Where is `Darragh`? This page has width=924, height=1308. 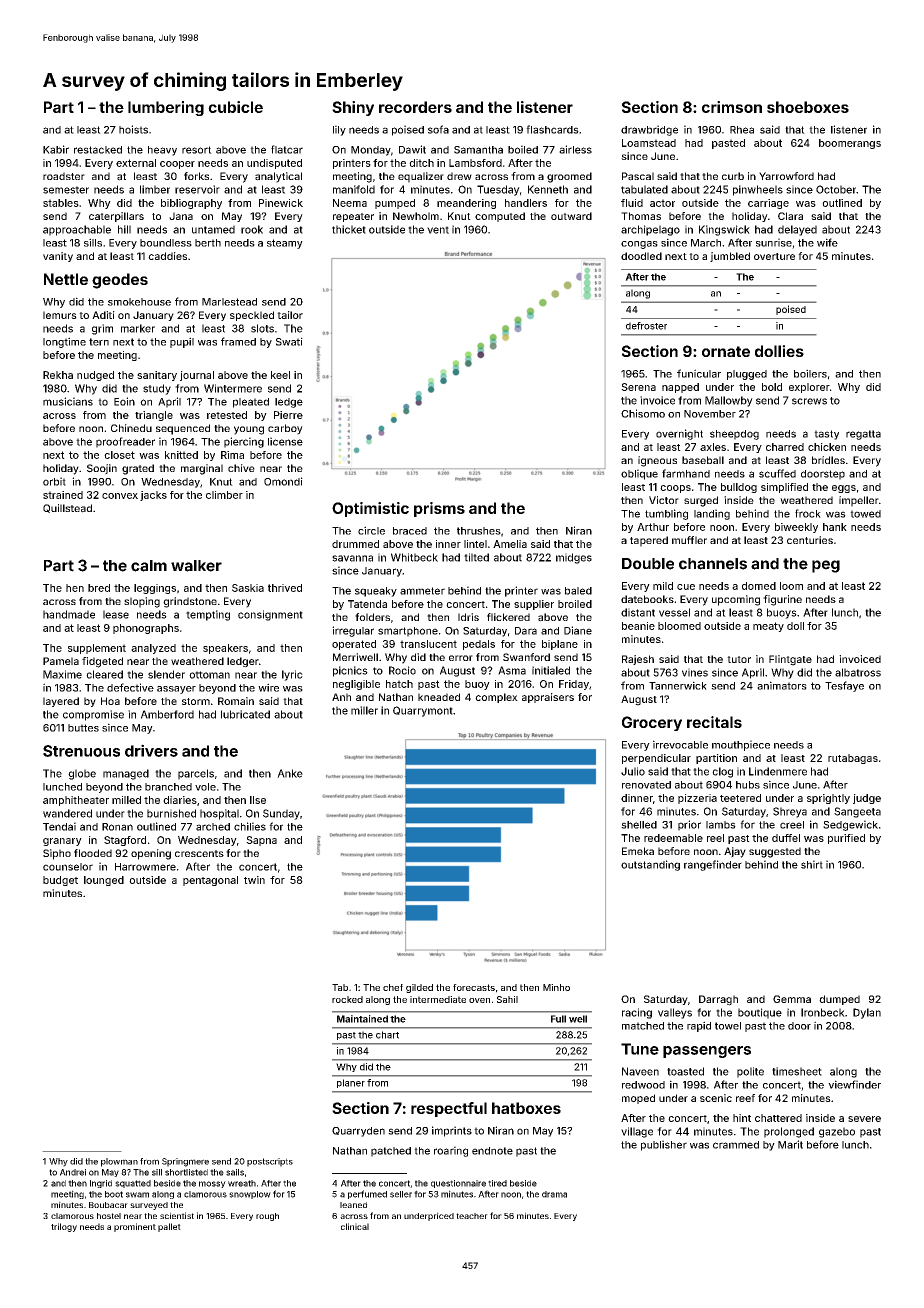
Darragh is located at coordinates (718, 1000).
